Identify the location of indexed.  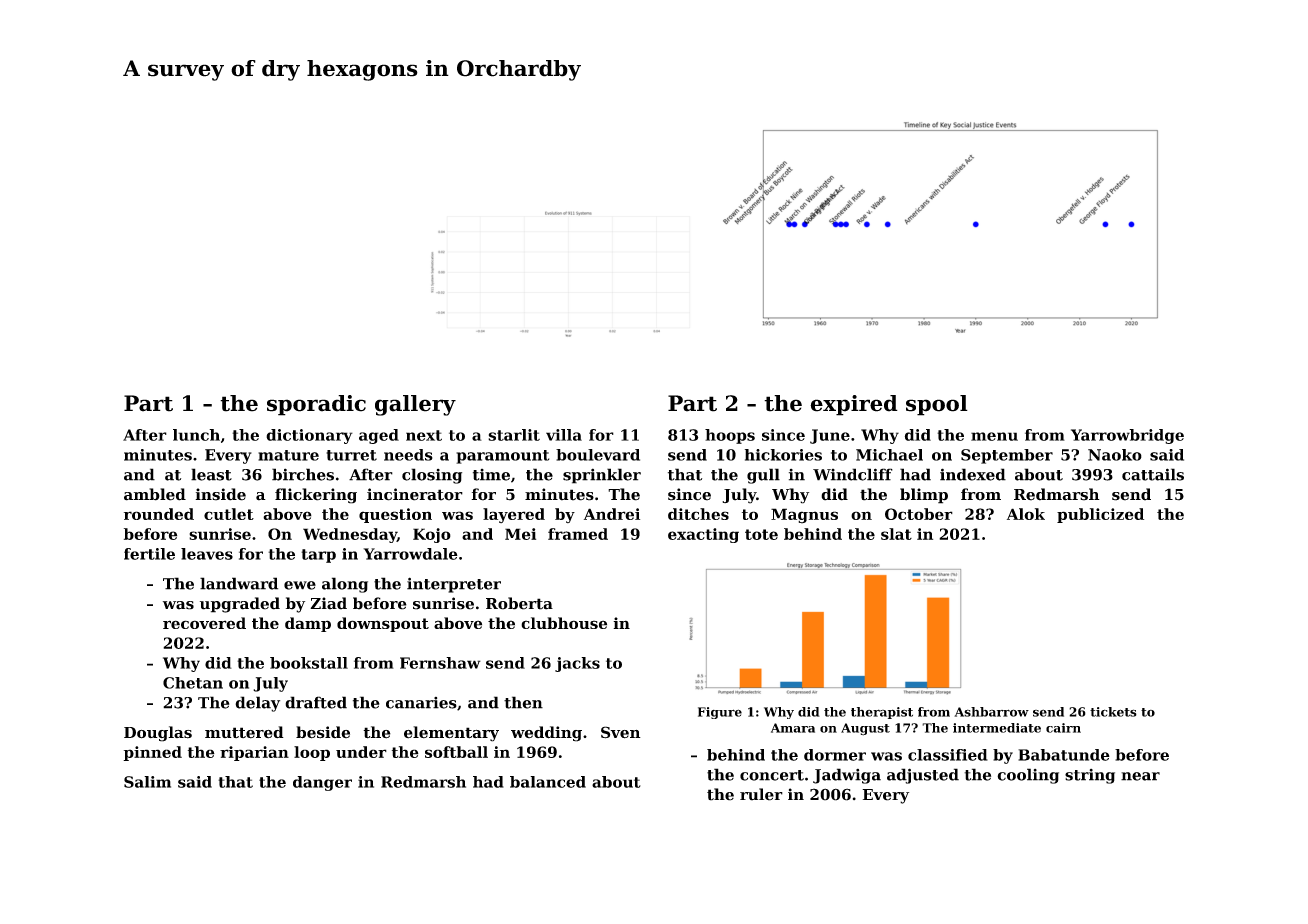
(973, 474).
